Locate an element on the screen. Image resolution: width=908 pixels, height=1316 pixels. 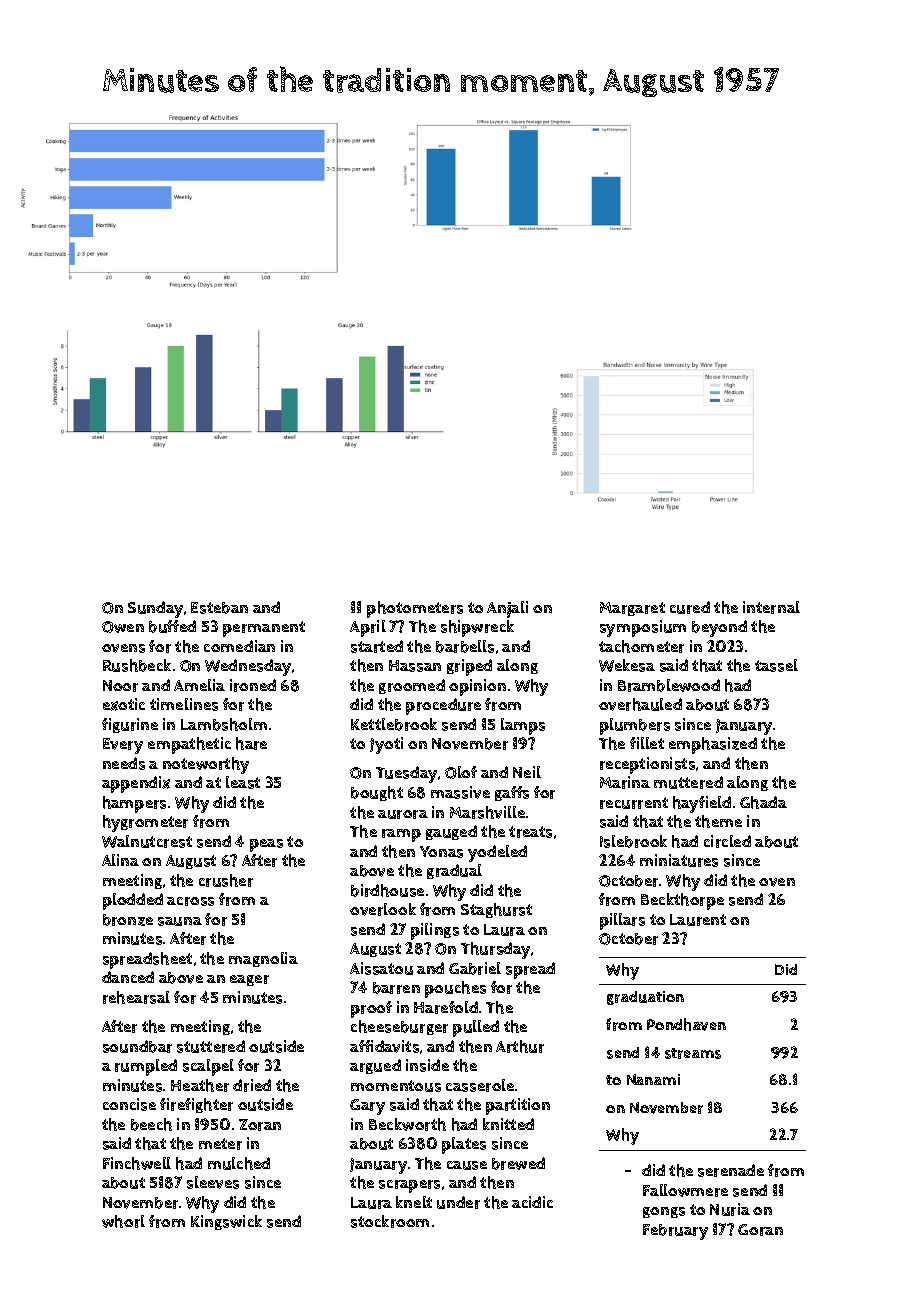
stockroom is located at coordinates (390, 1221).
